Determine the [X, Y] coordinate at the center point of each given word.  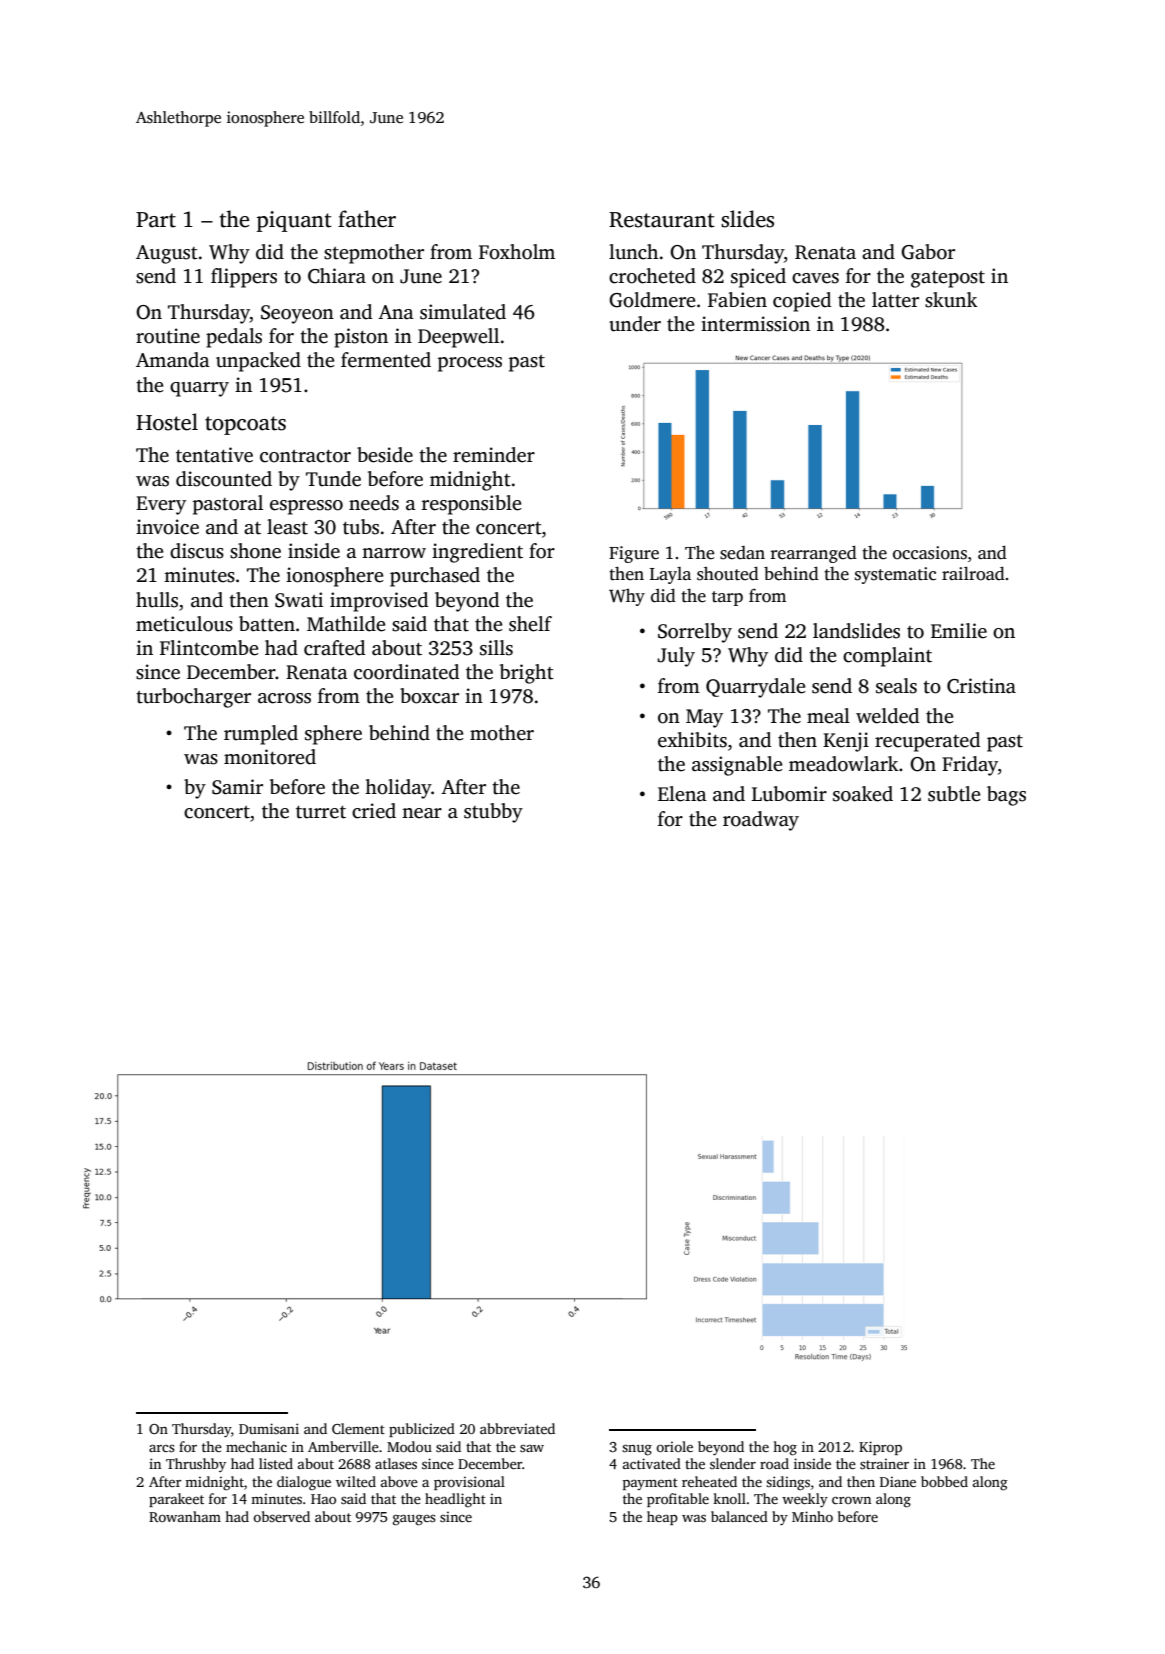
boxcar [429, 696]
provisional [469, 1483]
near [422, 813]
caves [815, 278]
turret [321, 812]
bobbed [944, 1481]
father [367, 219]
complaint [887, 657]
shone [255, 551]
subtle [954, 794]
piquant [294, 221]
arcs [162, 1448]
